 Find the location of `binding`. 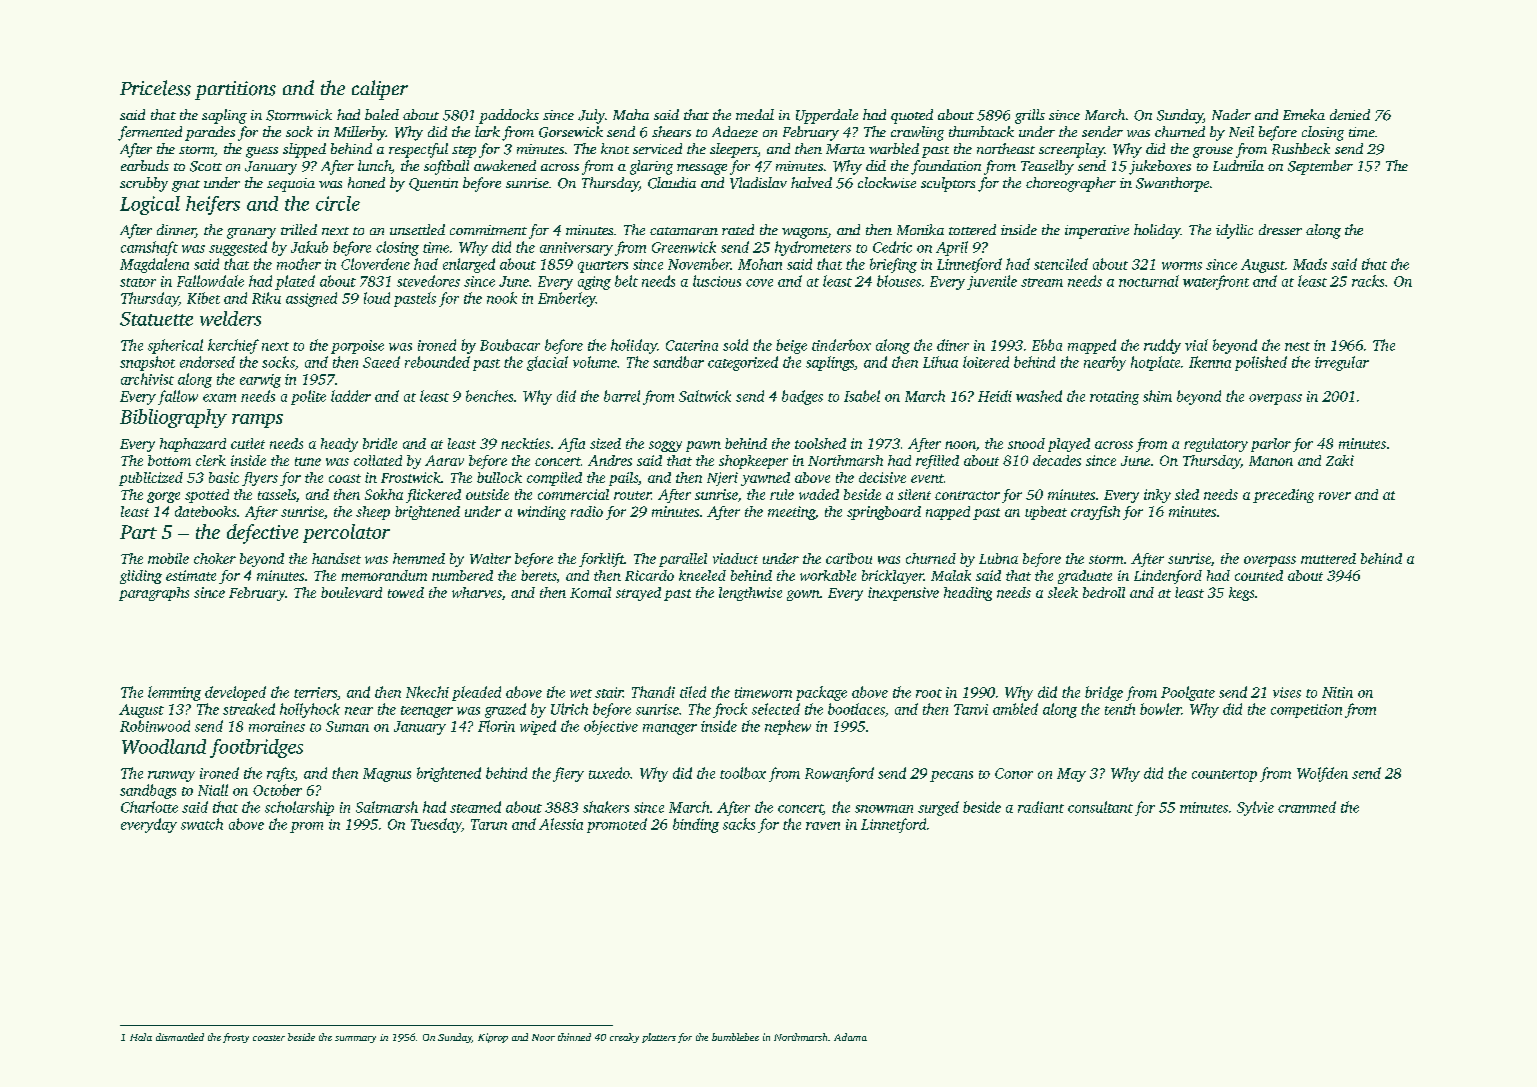

binding is located at coordinates (696, 825).
